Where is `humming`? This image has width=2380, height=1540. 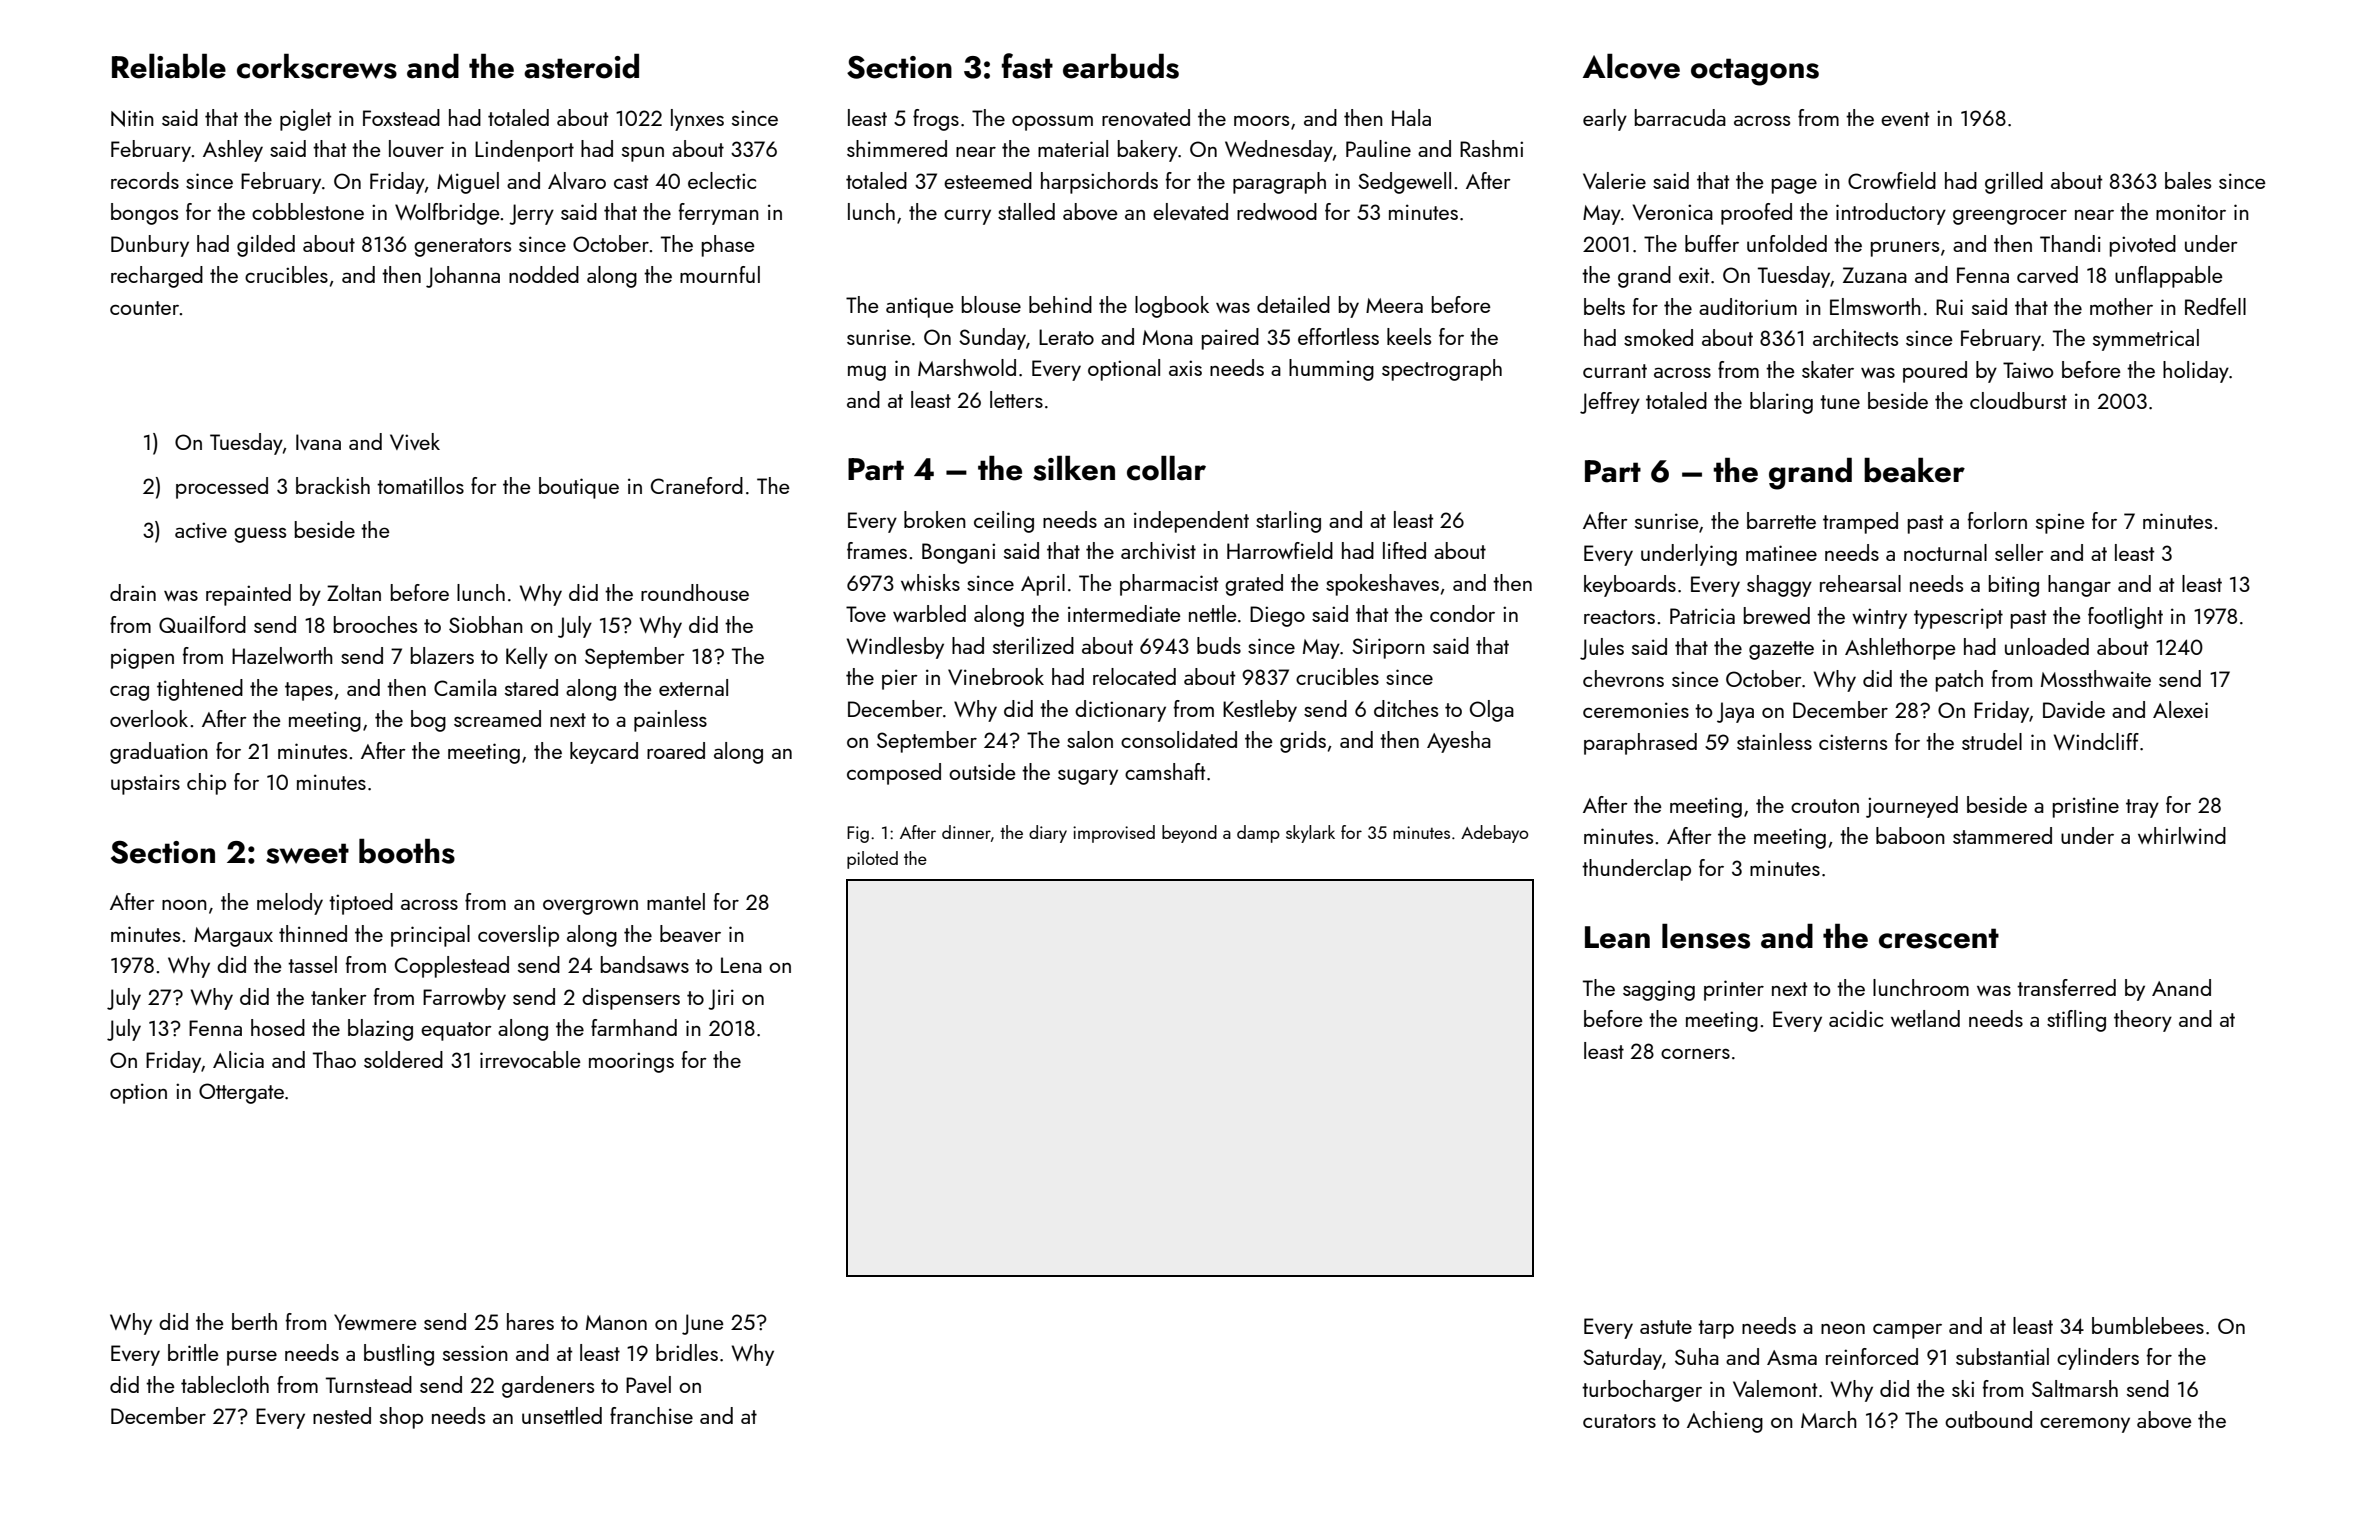 humming is located at coordinates (1331, 370).
